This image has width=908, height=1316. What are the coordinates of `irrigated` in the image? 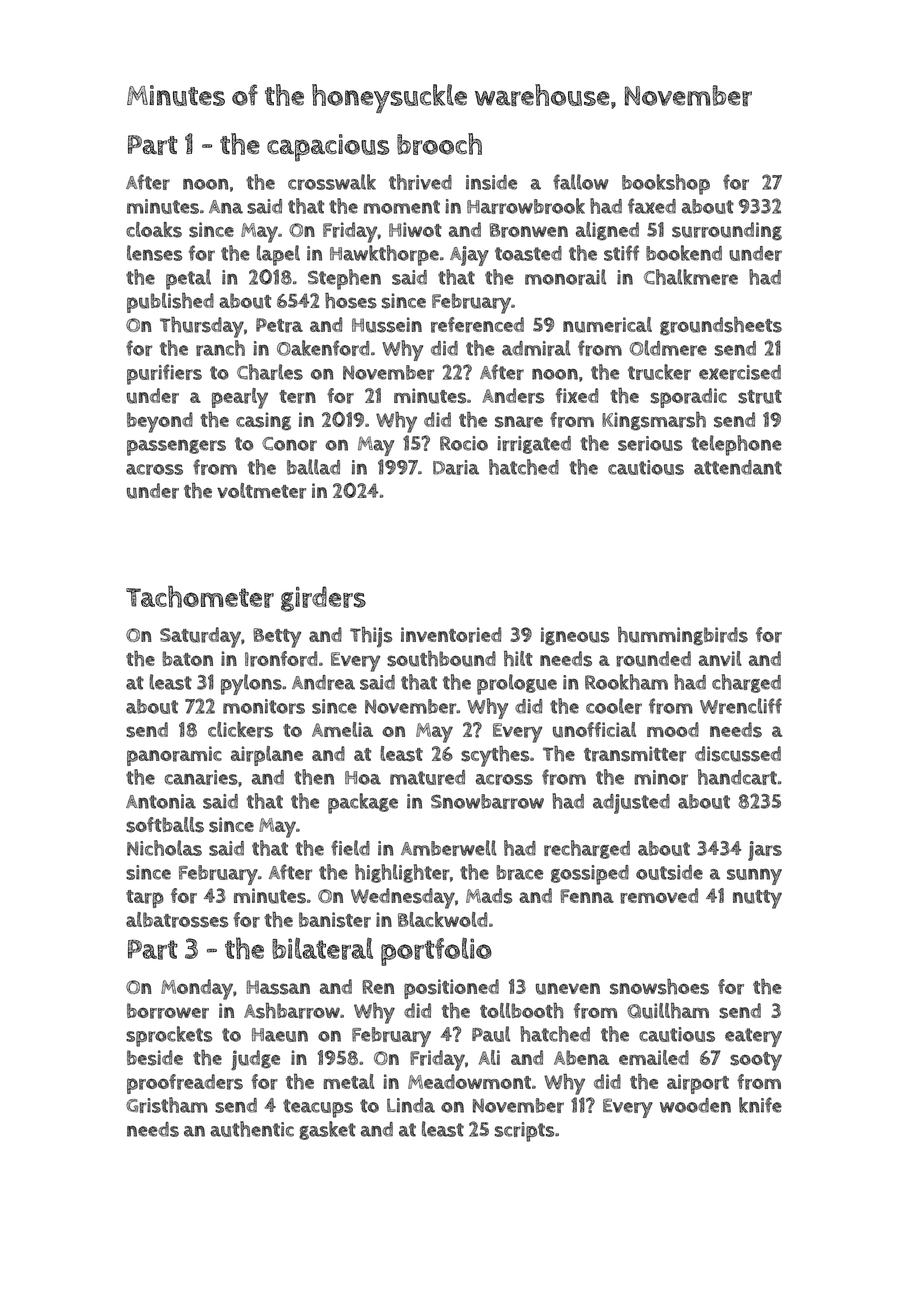 It's located at (534, 445).
